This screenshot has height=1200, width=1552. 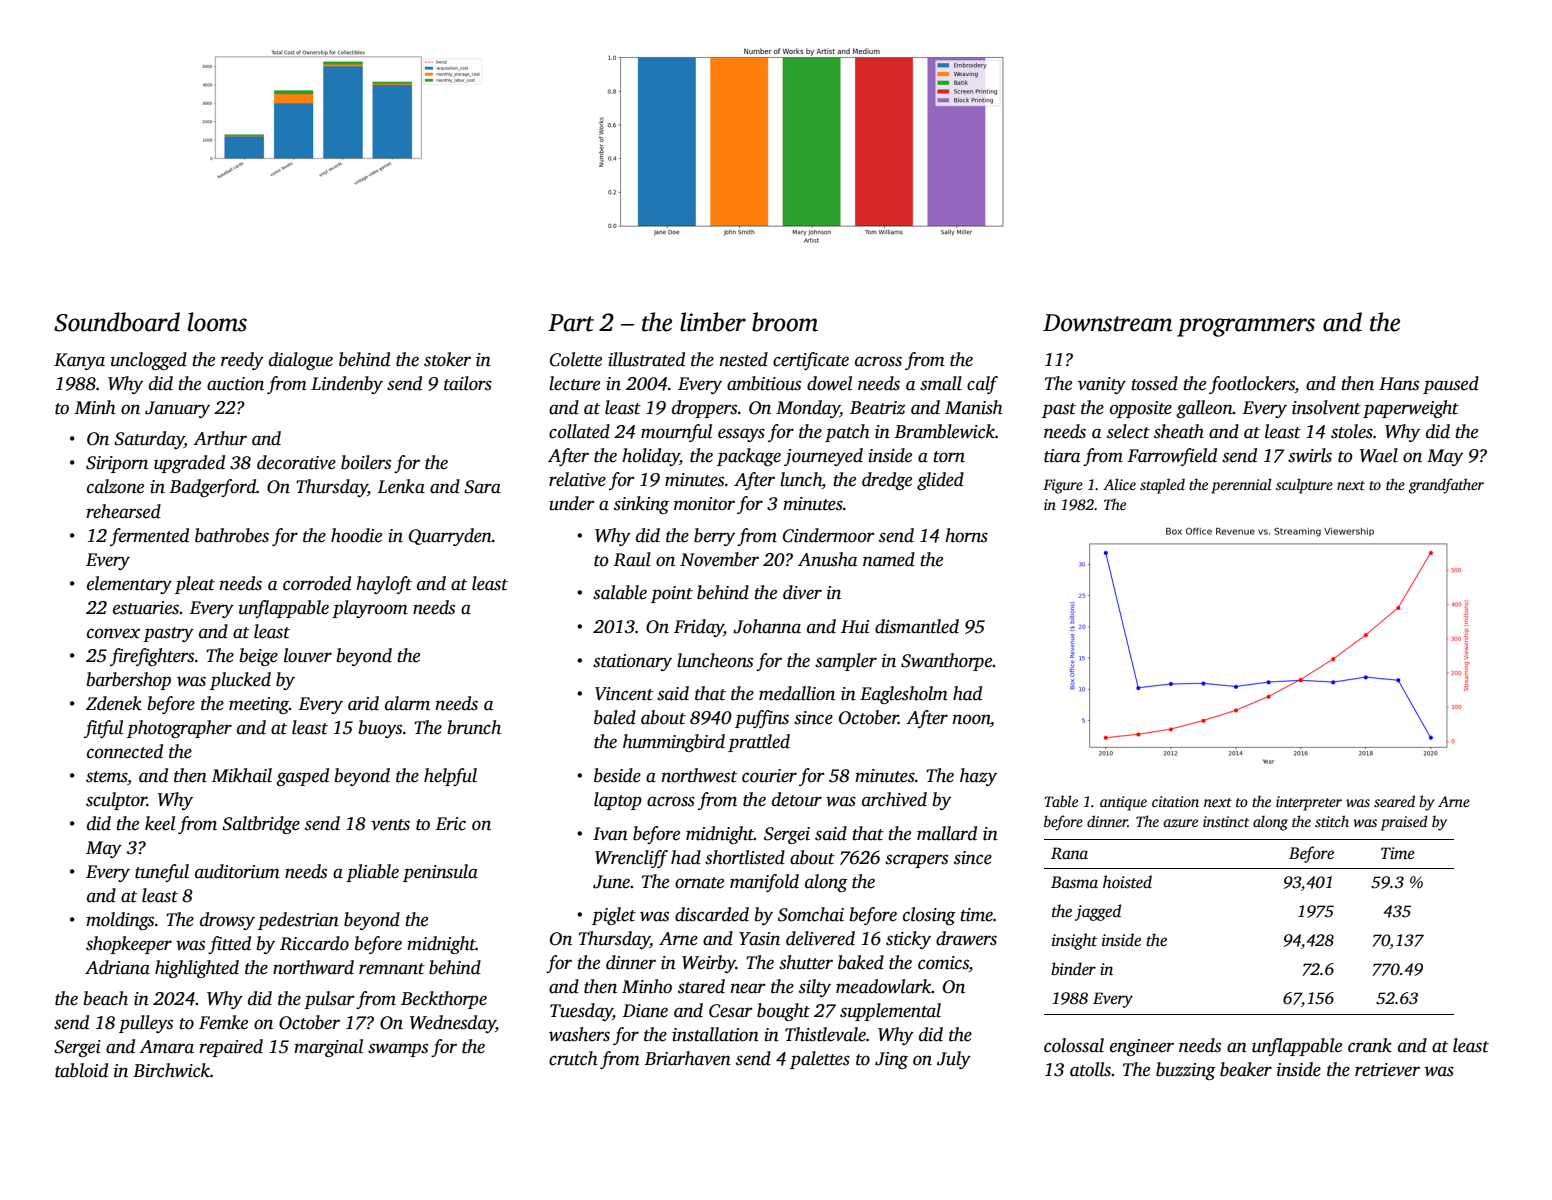 What do you see at coordinates (1128, 431) in the screenshot?
I see `select` at bounding box center [1128, 431].
